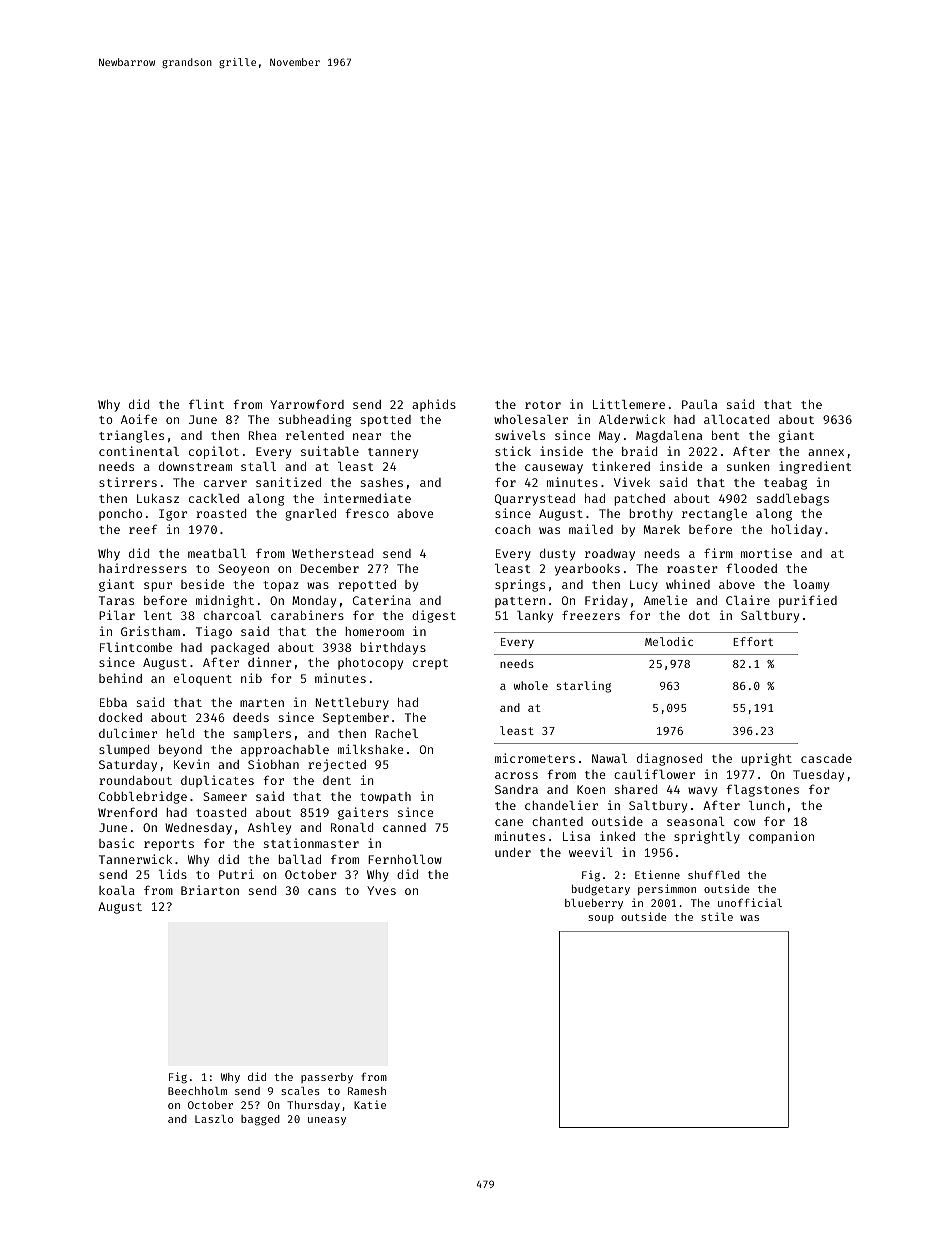 The image size is (952, 1233). Describe the element at coordinates (766, 553) in the screenshot. I see `mortise` at that location.
